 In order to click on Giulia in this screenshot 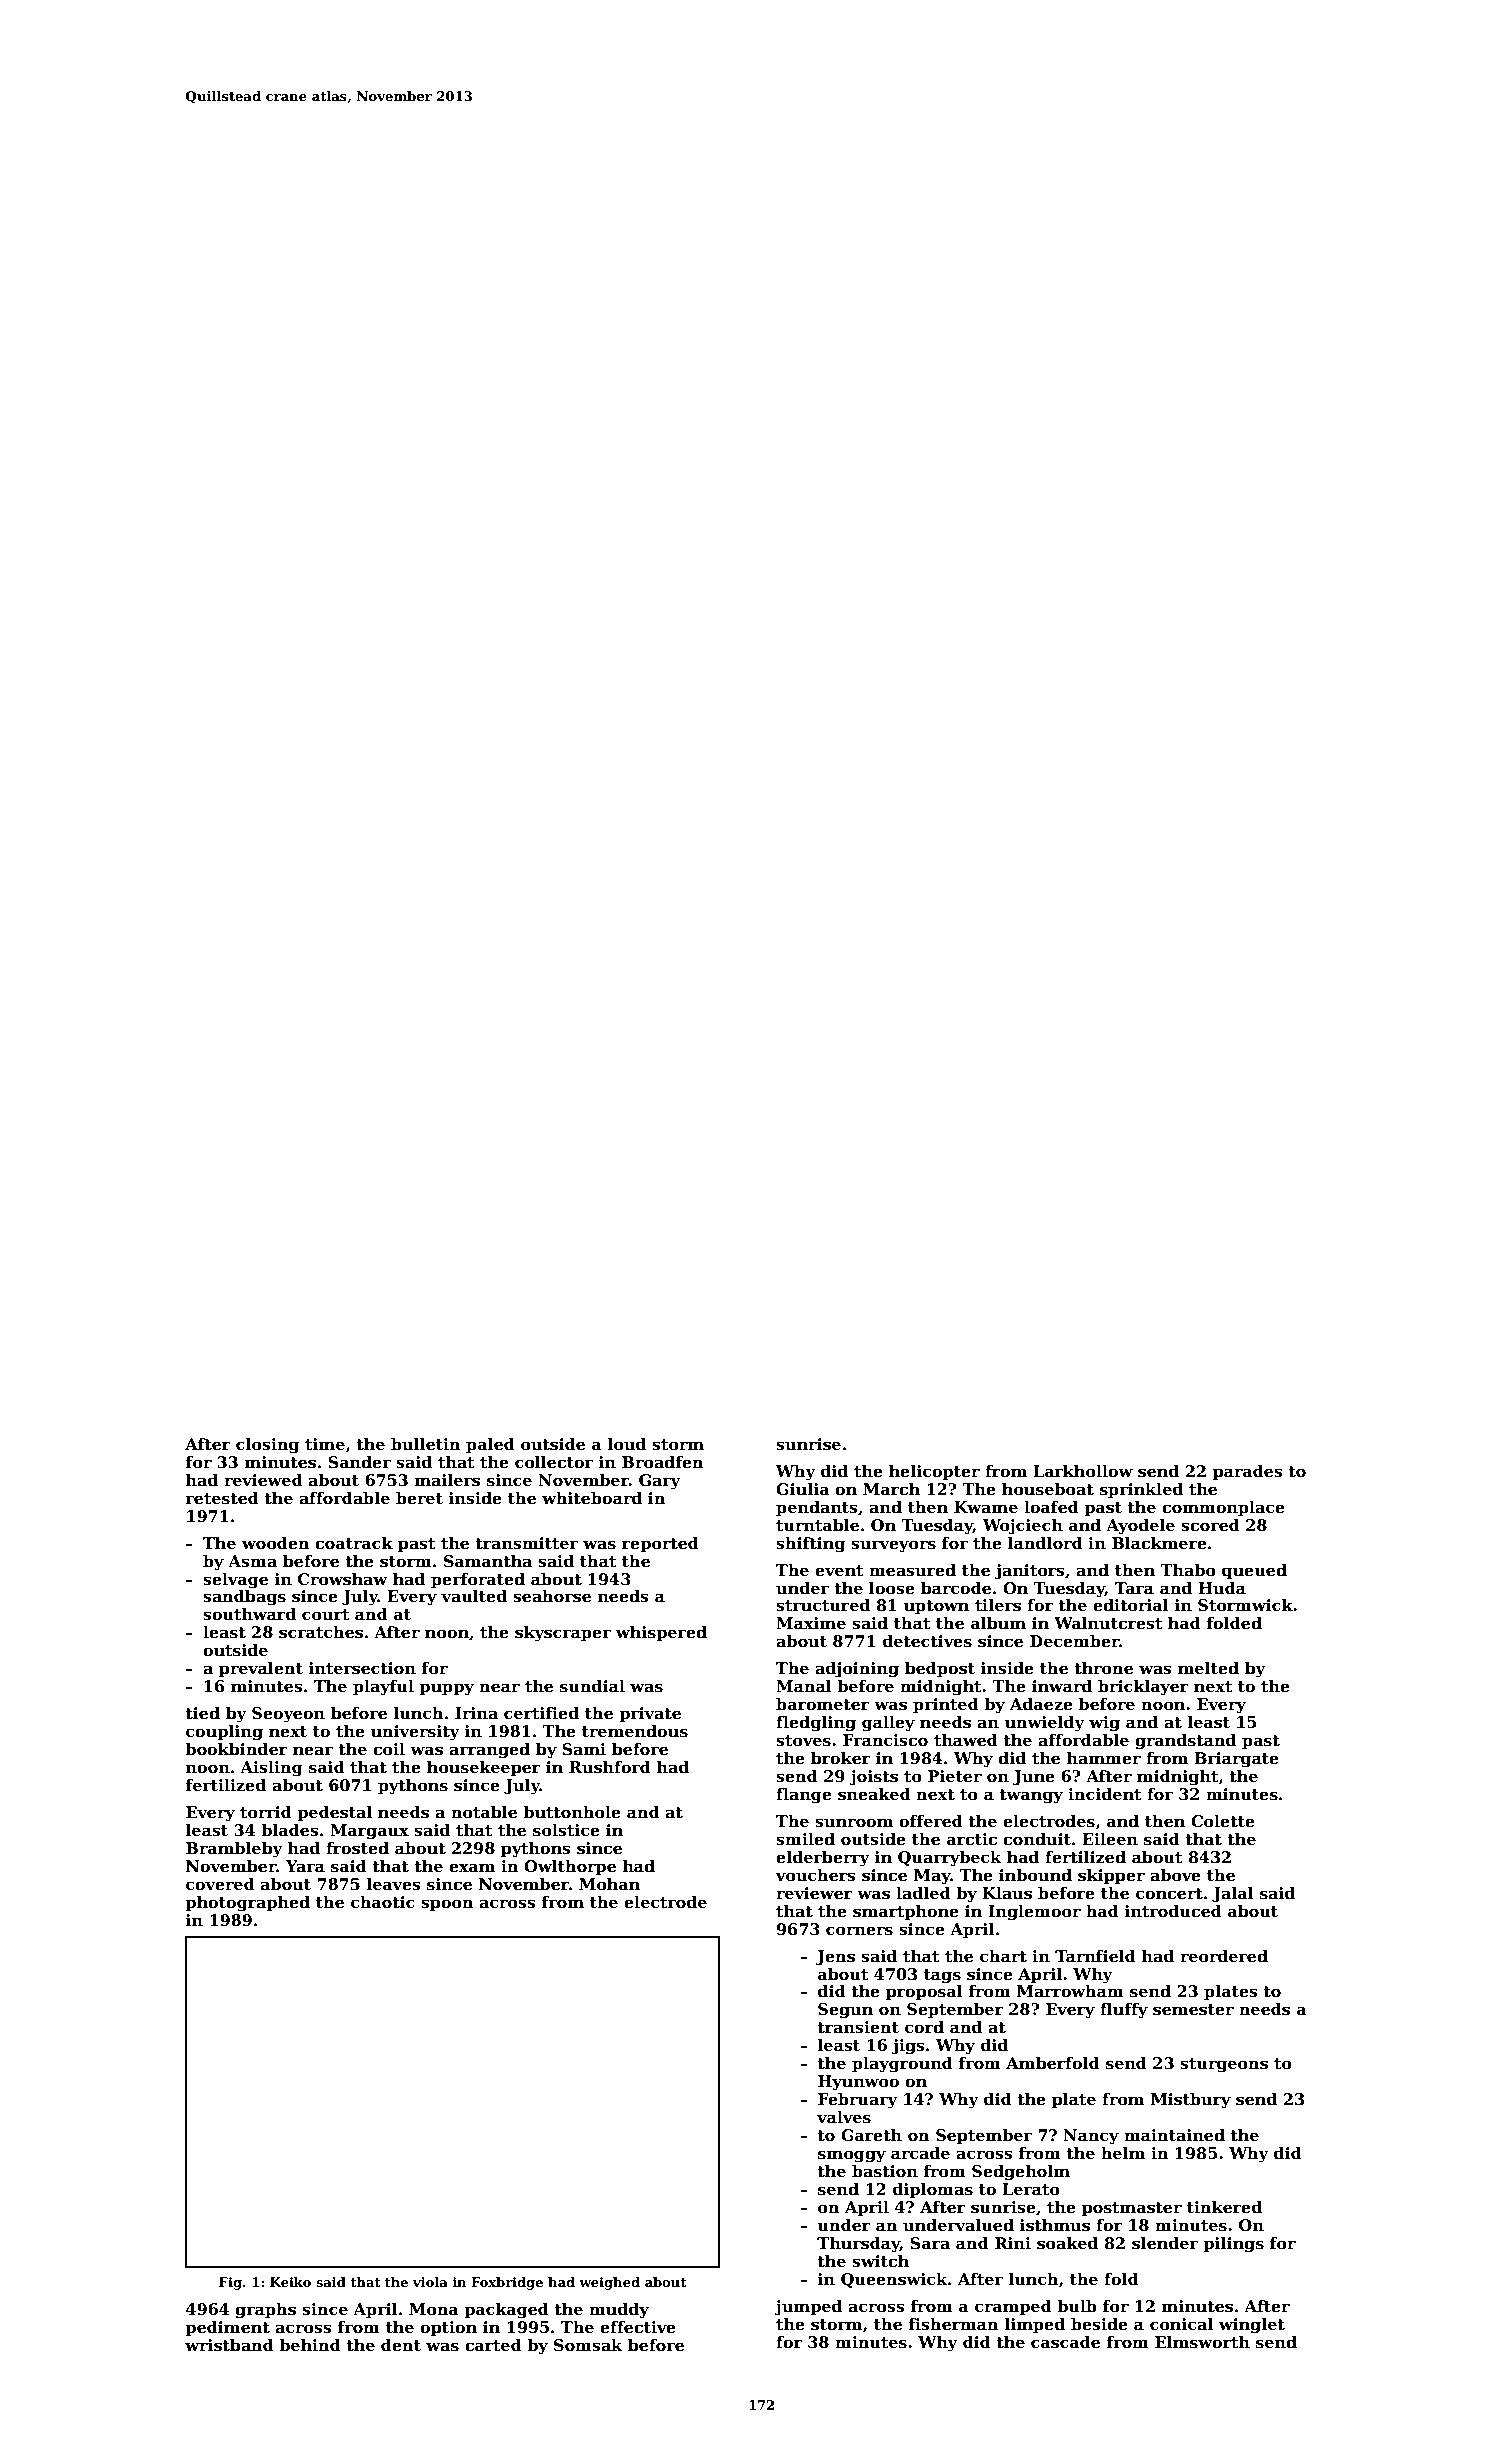, I will do `click(803, 1489)`.
